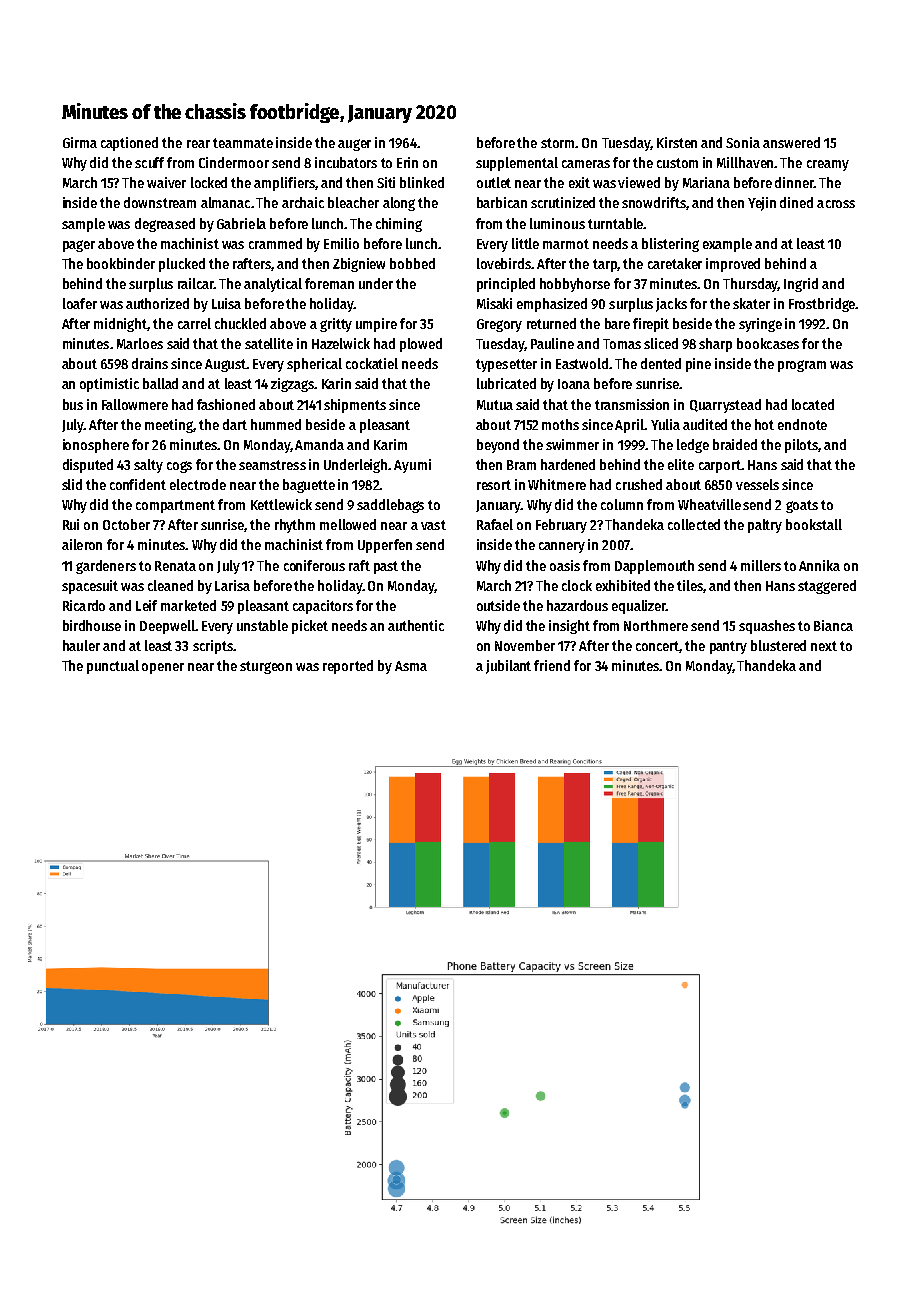 The width and height of the image is (924, 1308). What do you see at coordinates (209, 182) in the image?
I see `locked` at bounding box center [209, 182].
